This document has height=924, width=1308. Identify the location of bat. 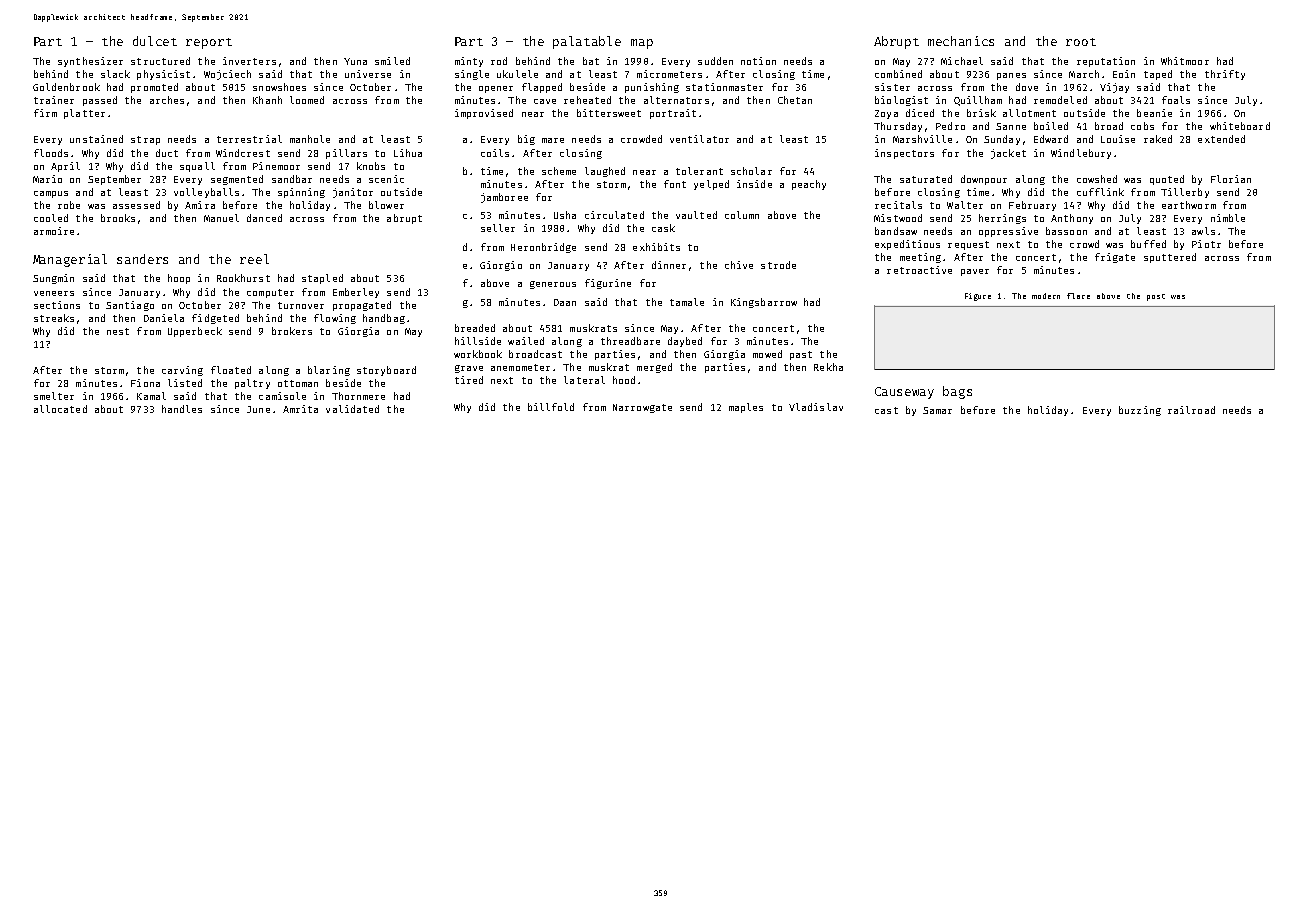
(591, 61).
